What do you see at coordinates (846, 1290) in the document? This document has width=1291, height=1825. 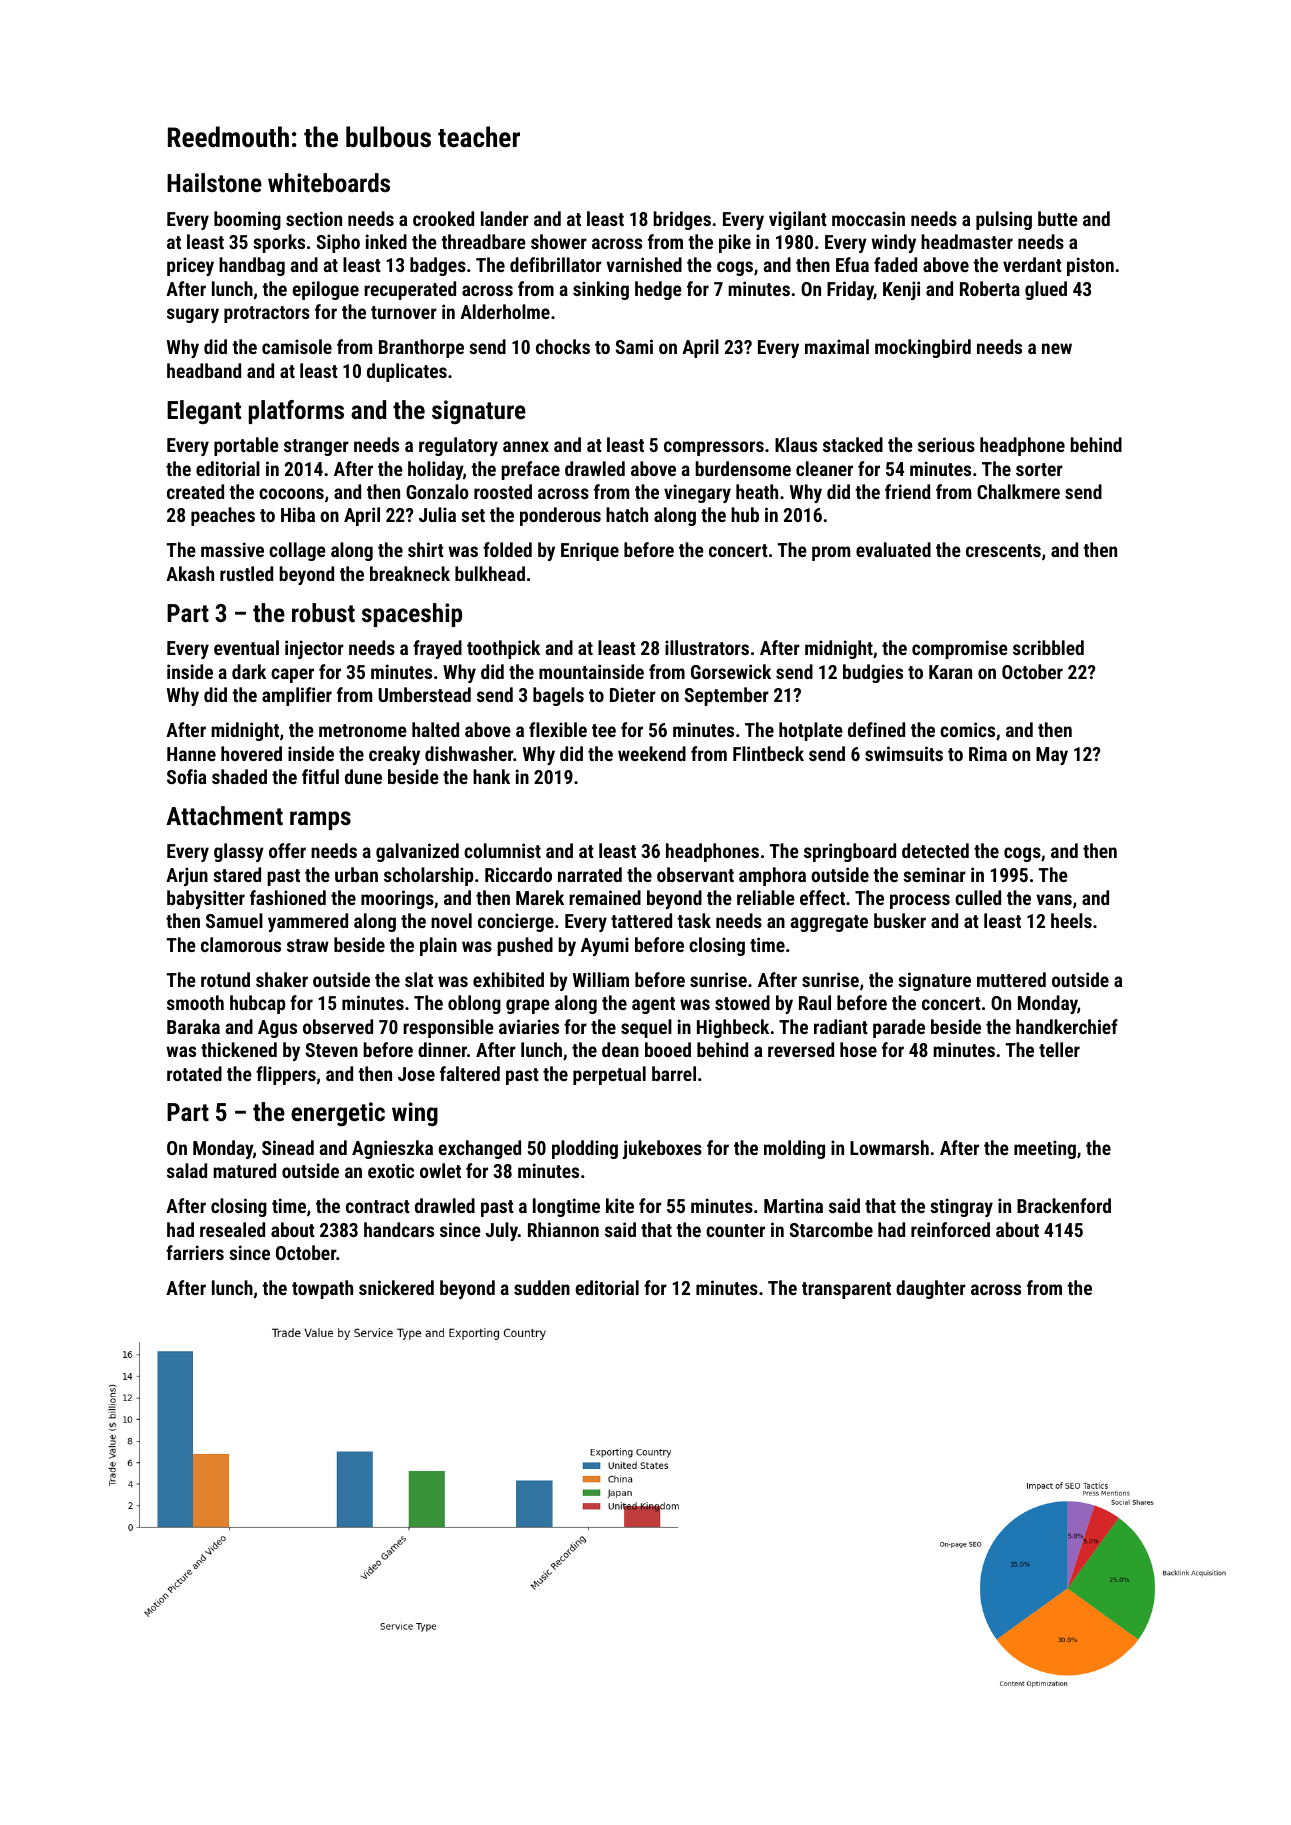 I see `transparent` at bounding box center [846, 1290].
